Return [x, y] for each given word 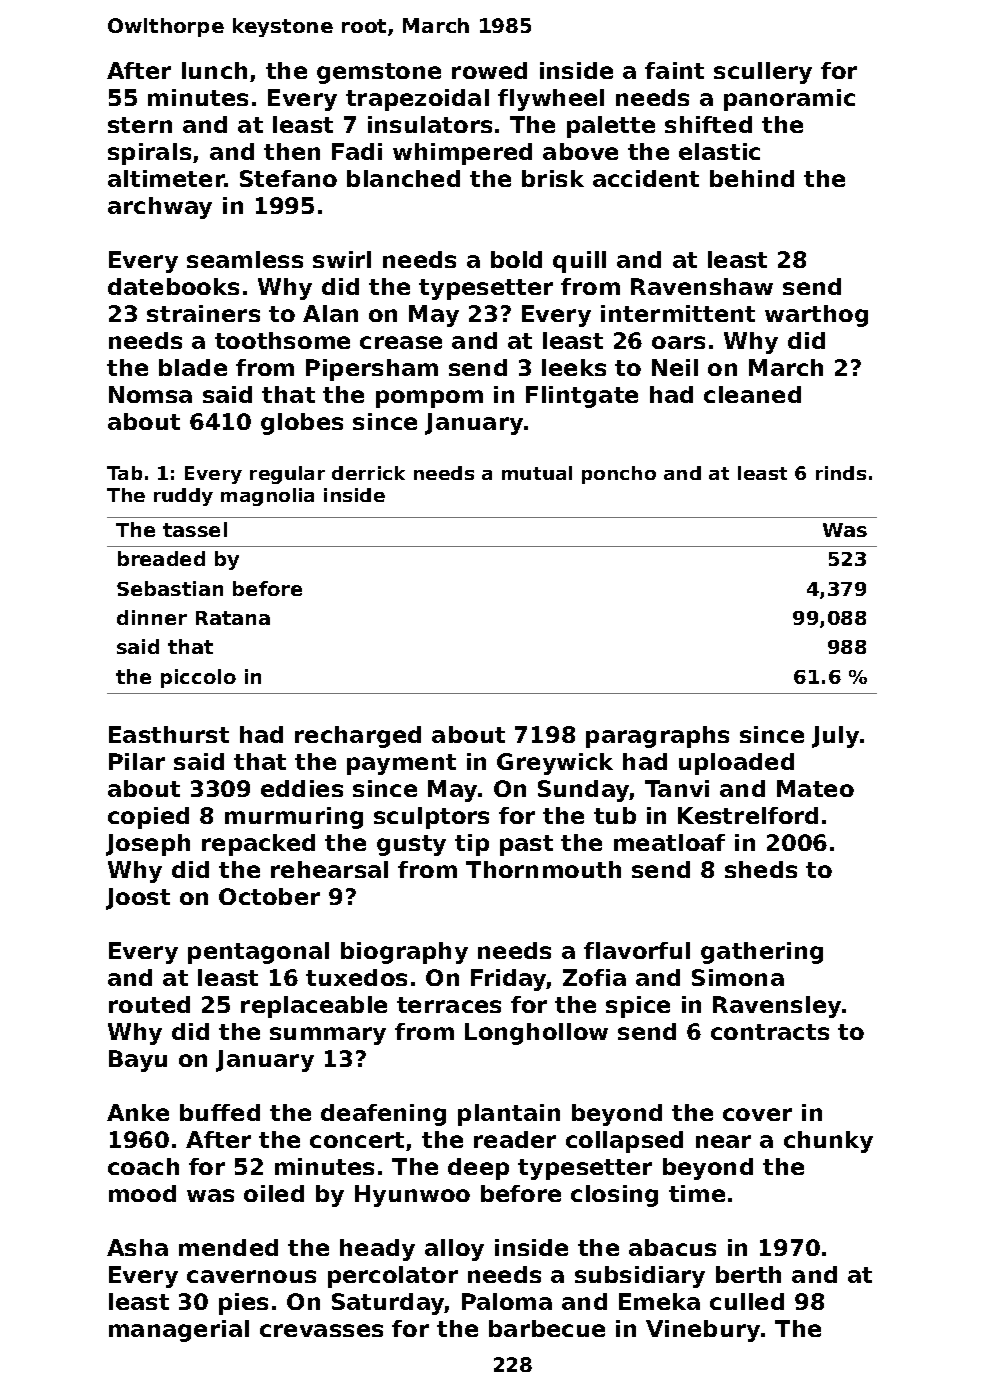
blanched [403, 178]
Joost [138, 899]
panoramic [789, 100]
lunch [214, 70]
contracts [770, 1032]
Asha [137, 1247]
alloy [454, 1250]
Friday [509, 980]
